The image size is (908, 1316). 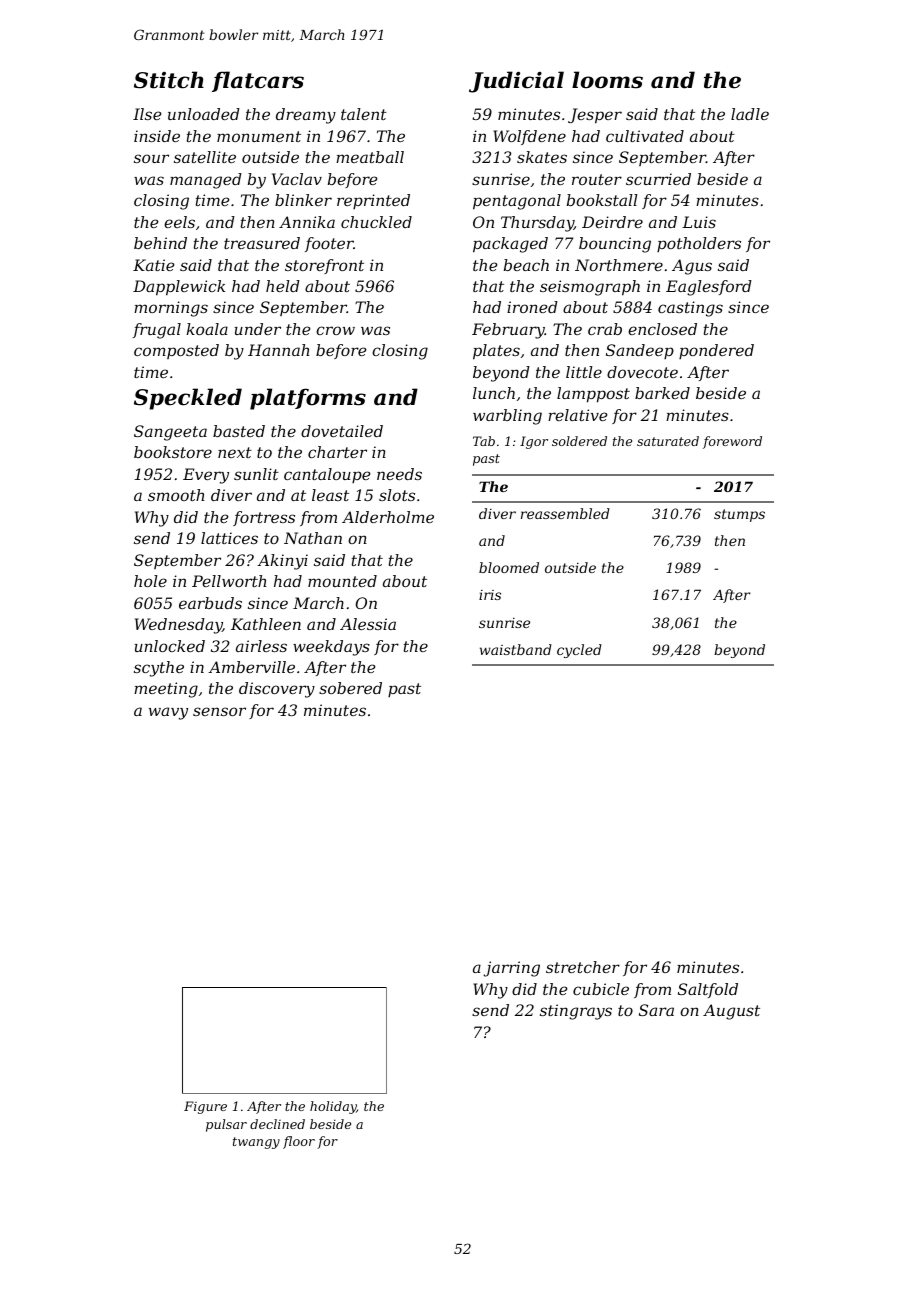 I want to click on holiday, so click(x=333, y=1107).
